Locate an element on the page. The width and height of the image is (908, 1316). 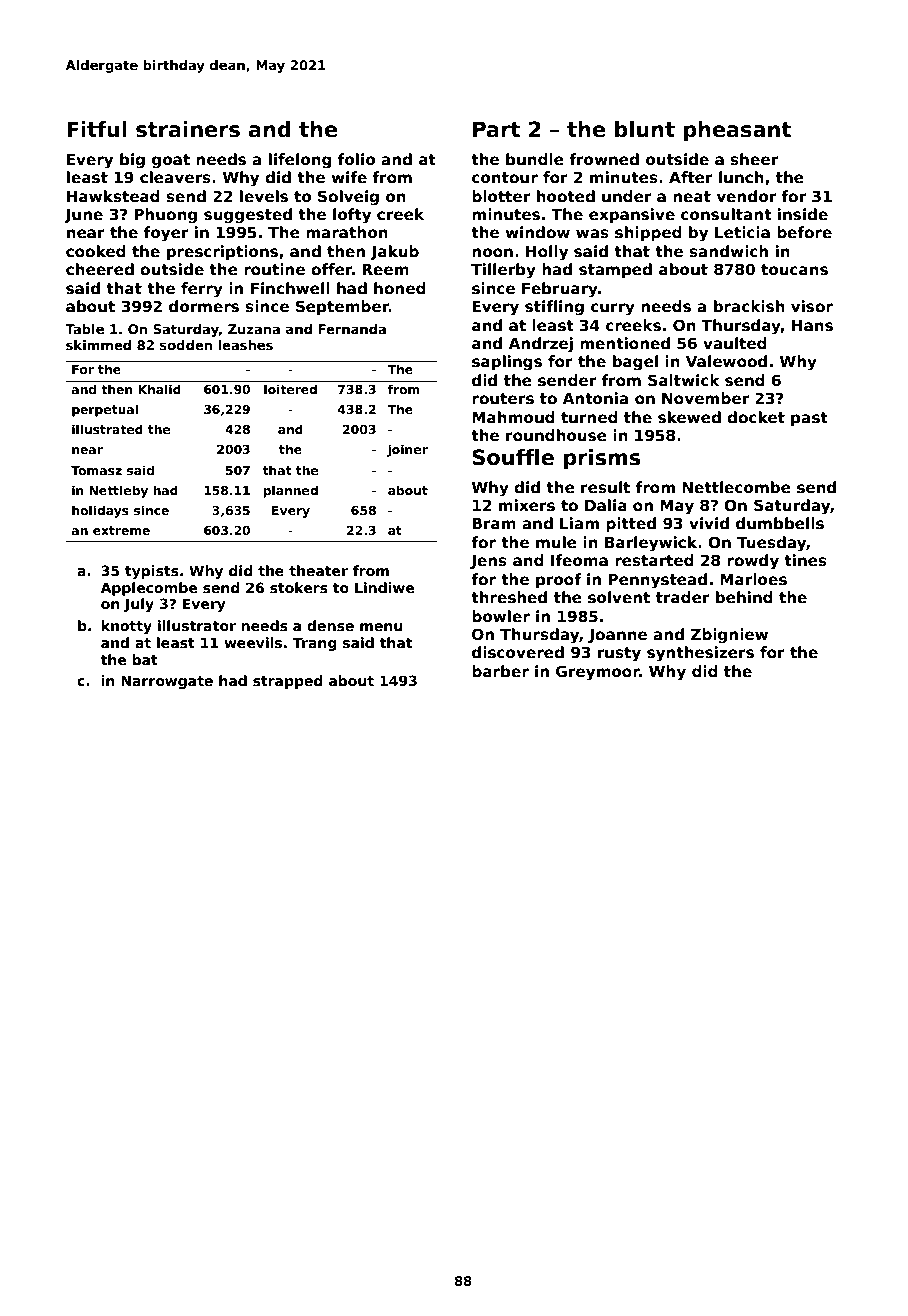
Souffle is located at coordinates (513, 457).
